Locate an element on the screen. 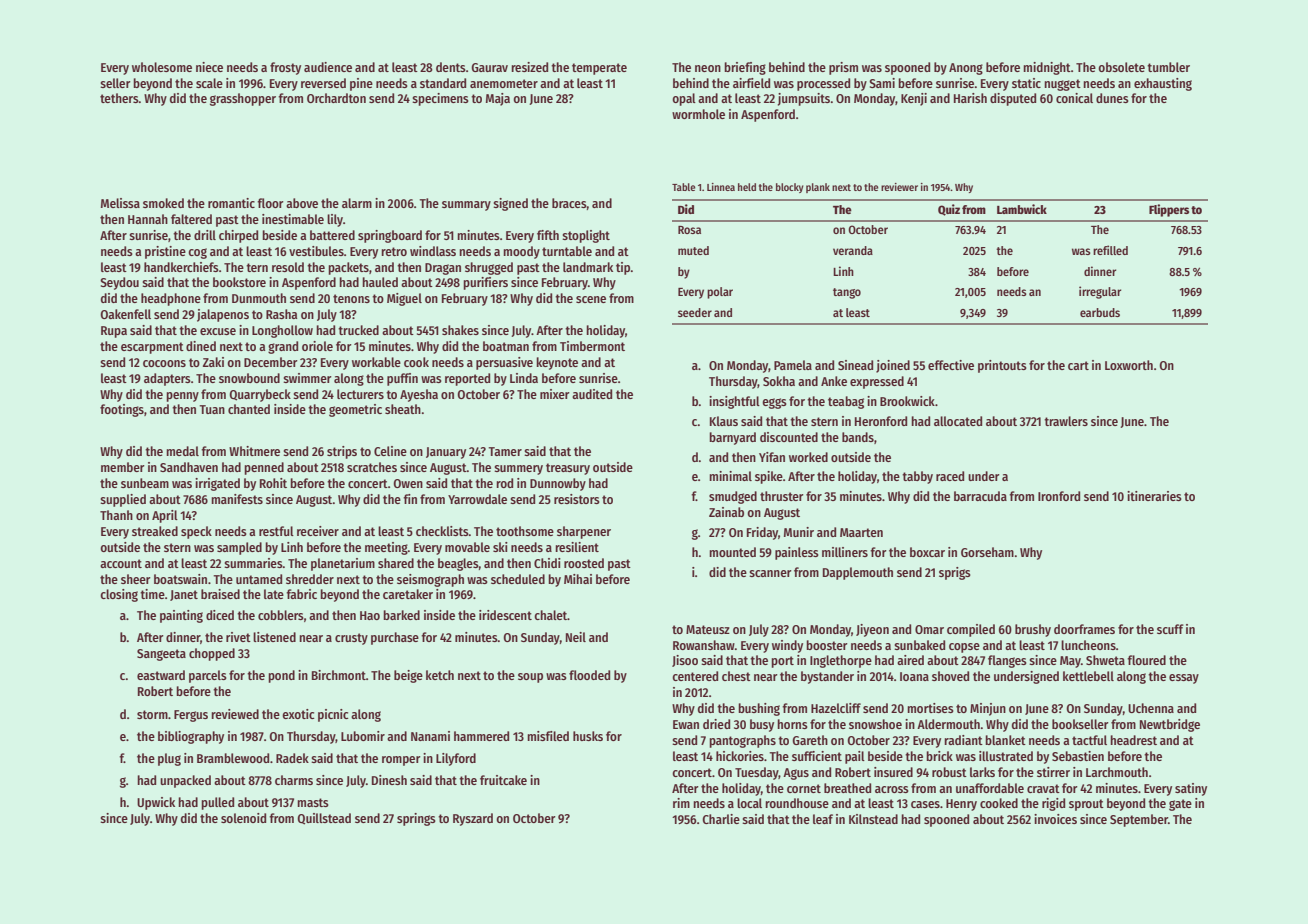  wholesome is located at coordinates (162, 67).
